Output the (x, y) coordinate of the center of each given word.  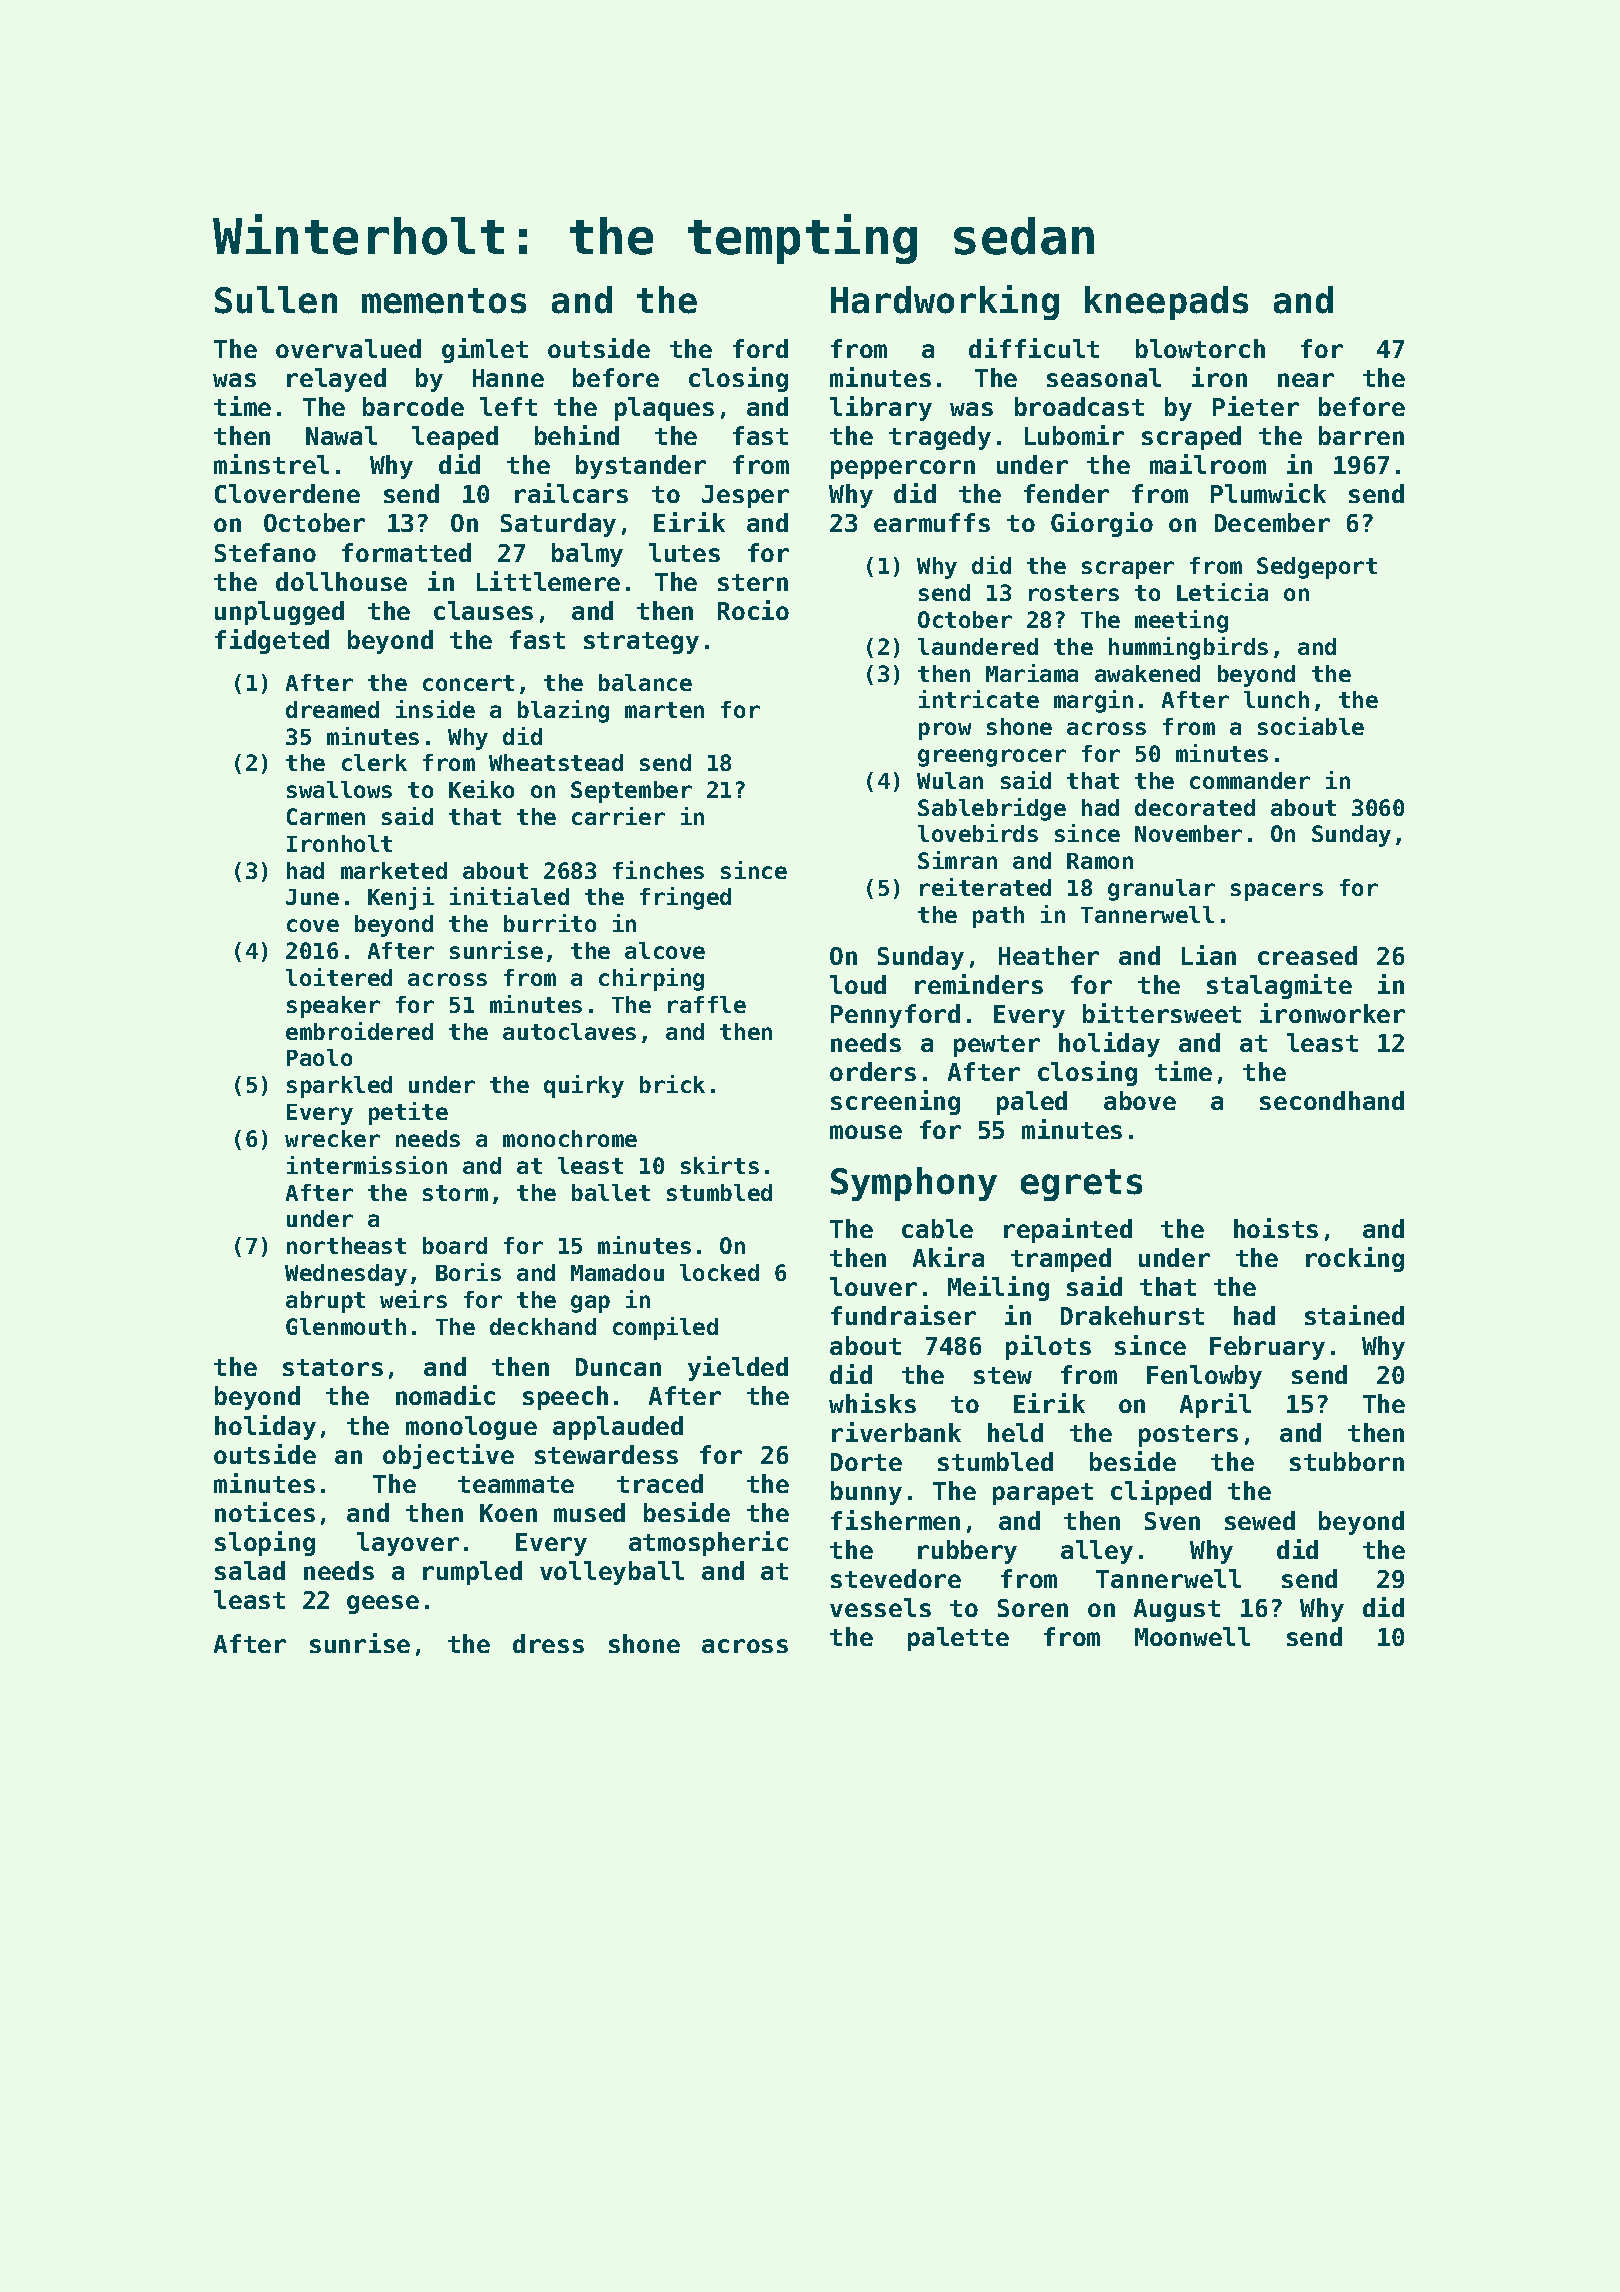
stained (1354, 1315)
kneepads (1166, 303)
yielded (738, 1368)
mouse (866, 1132)
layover (408, 1544)
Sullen (276, 300)
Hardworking (945, 302)
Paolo (319, 1057)
